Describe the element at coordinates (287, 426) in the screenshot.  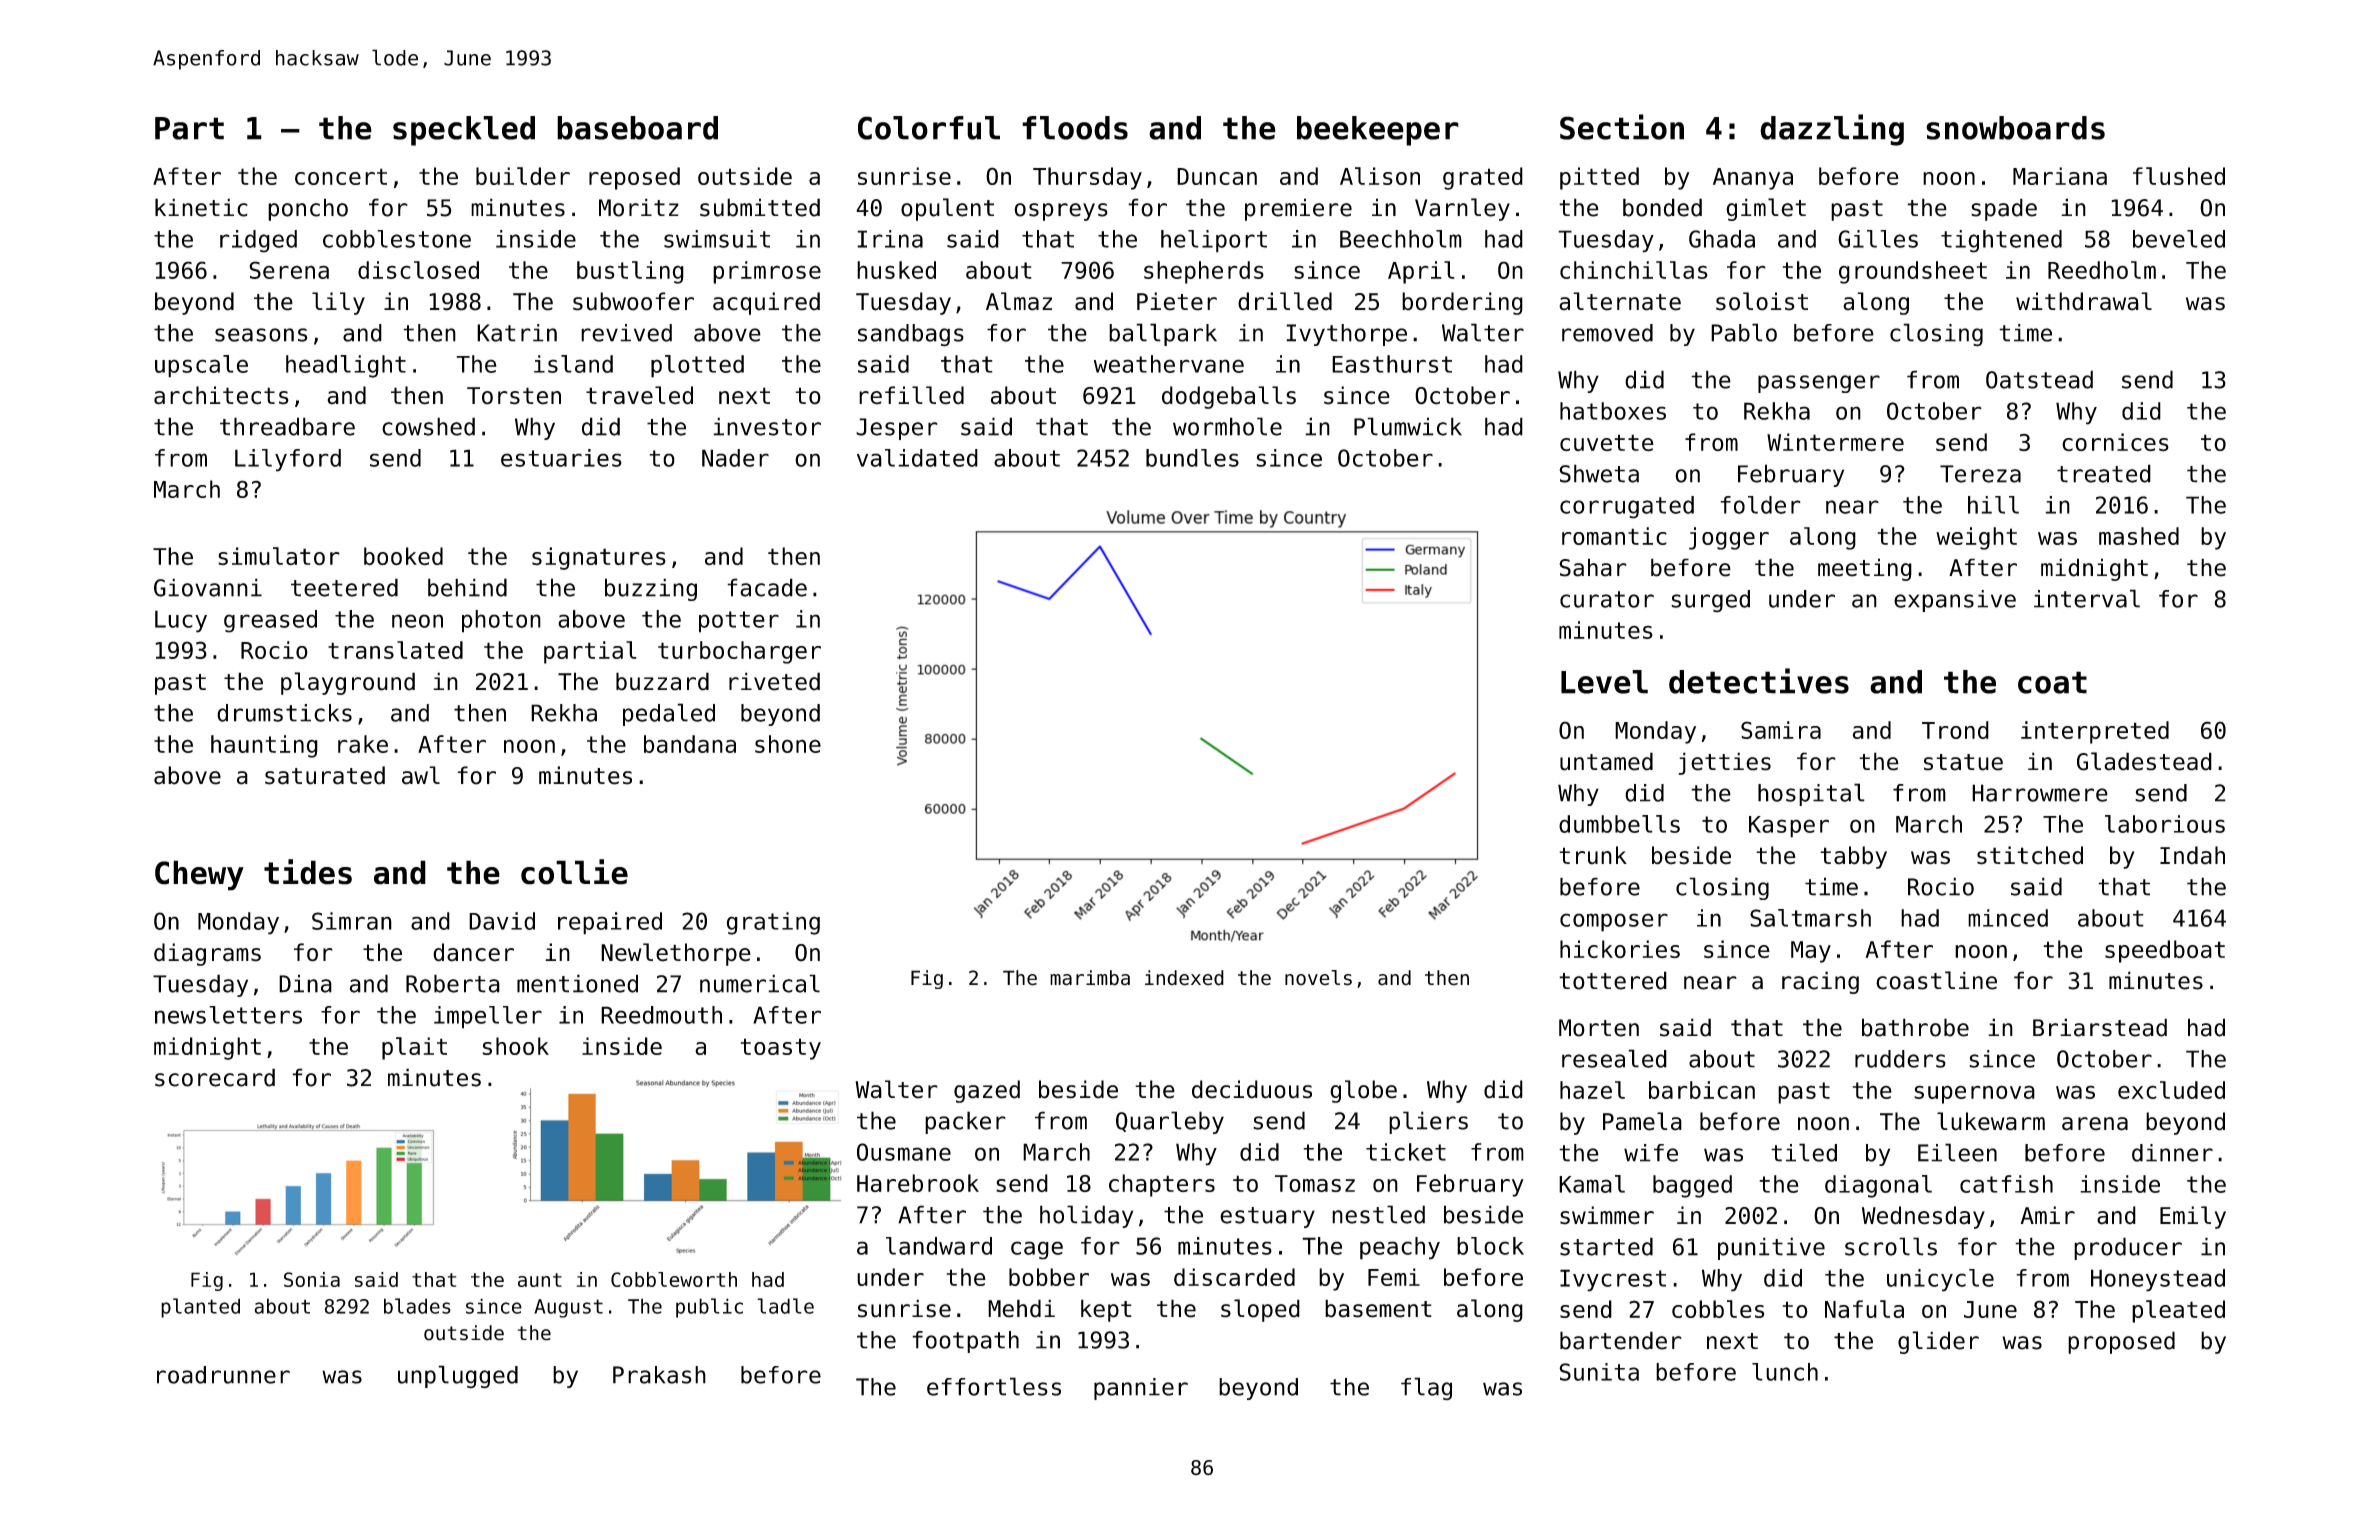
I see `threadbare` at that location.
